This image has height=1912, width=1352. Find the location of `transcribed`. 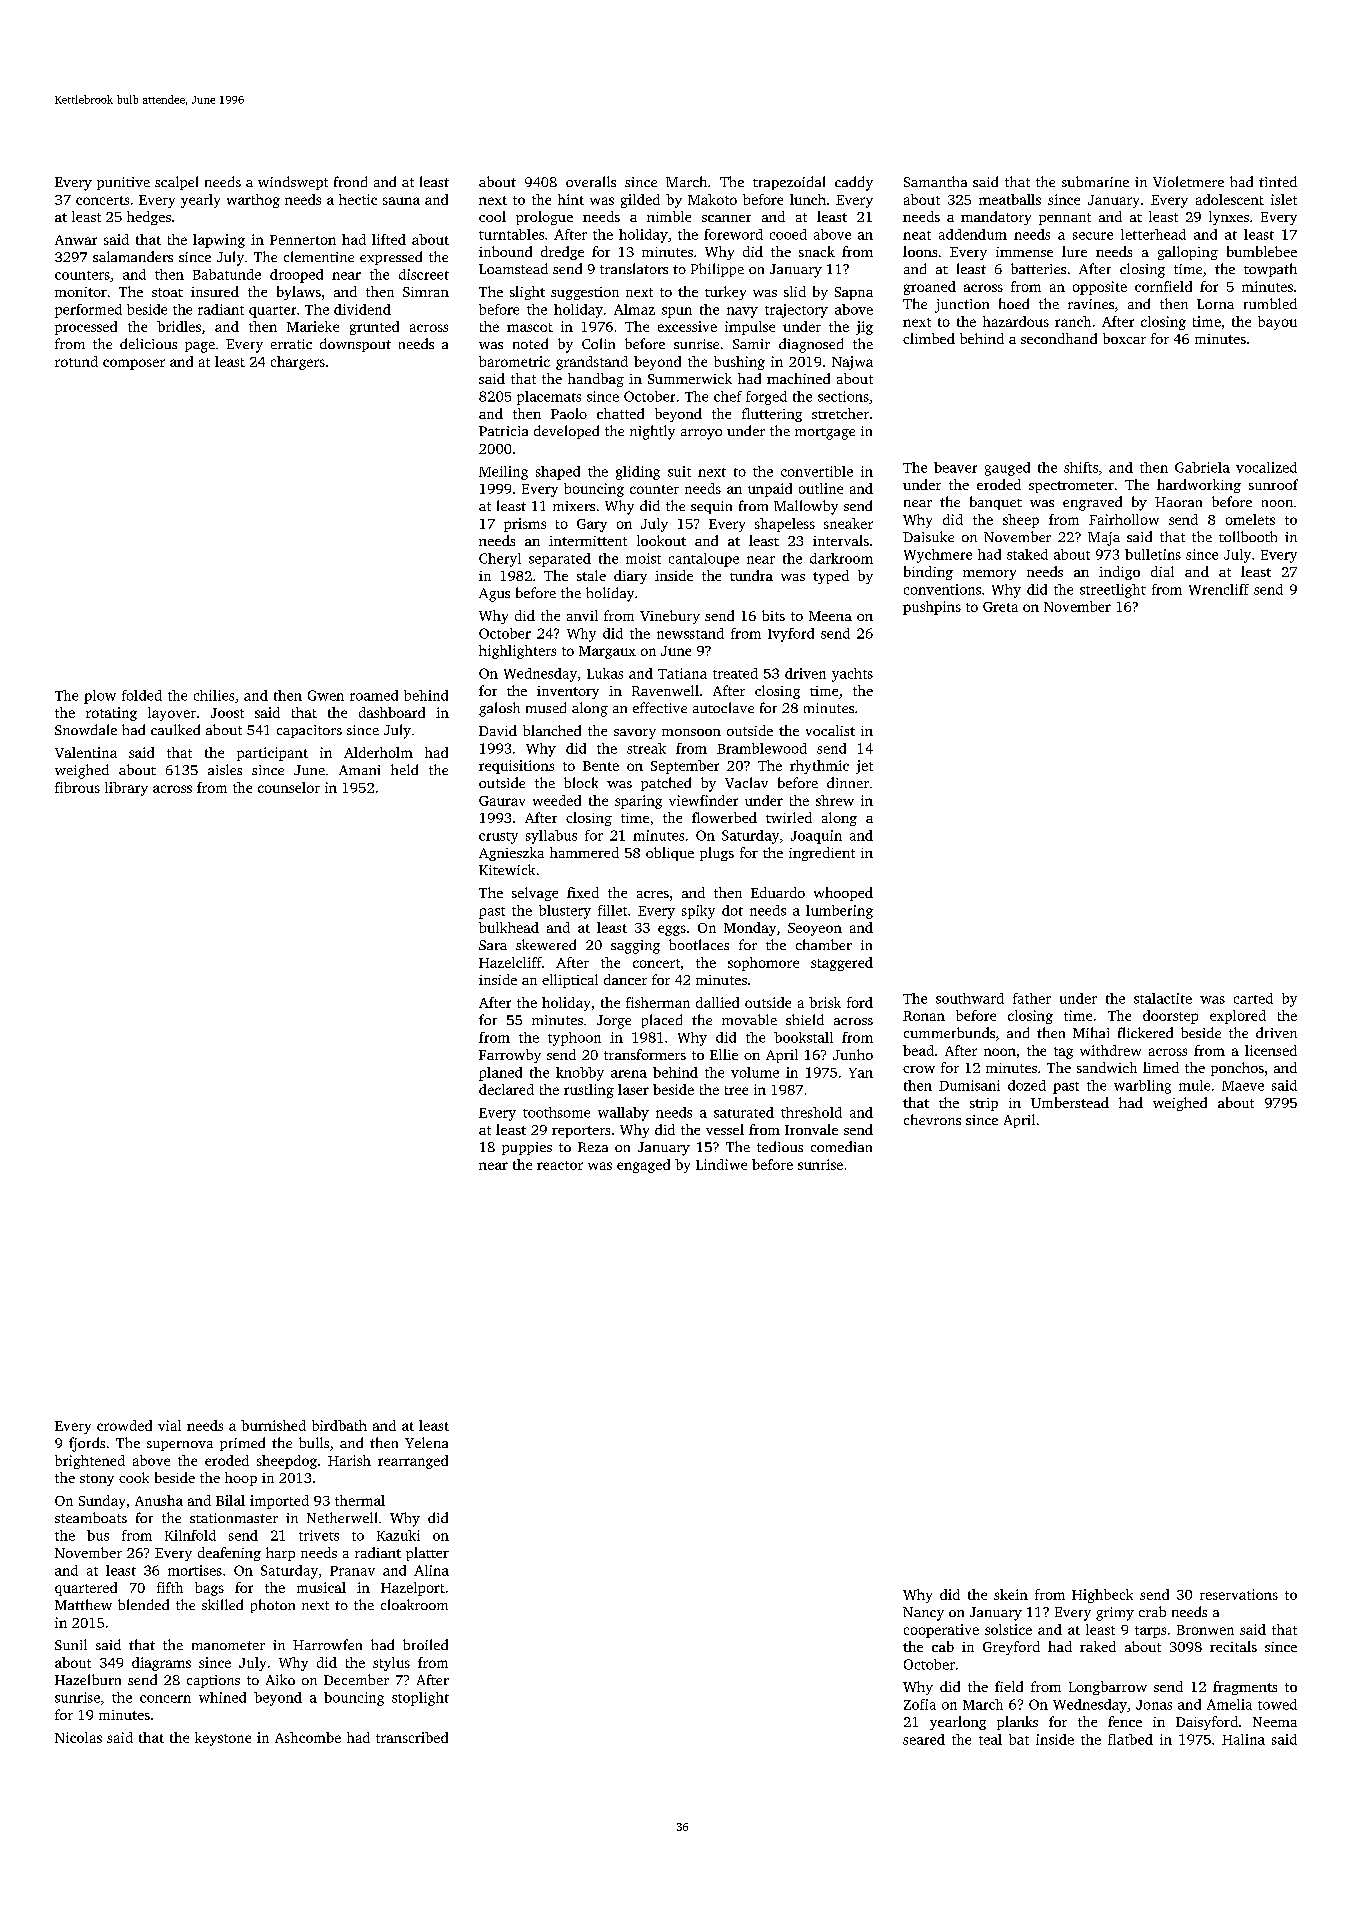

transcribed is located at coordinates (412, 1737).
